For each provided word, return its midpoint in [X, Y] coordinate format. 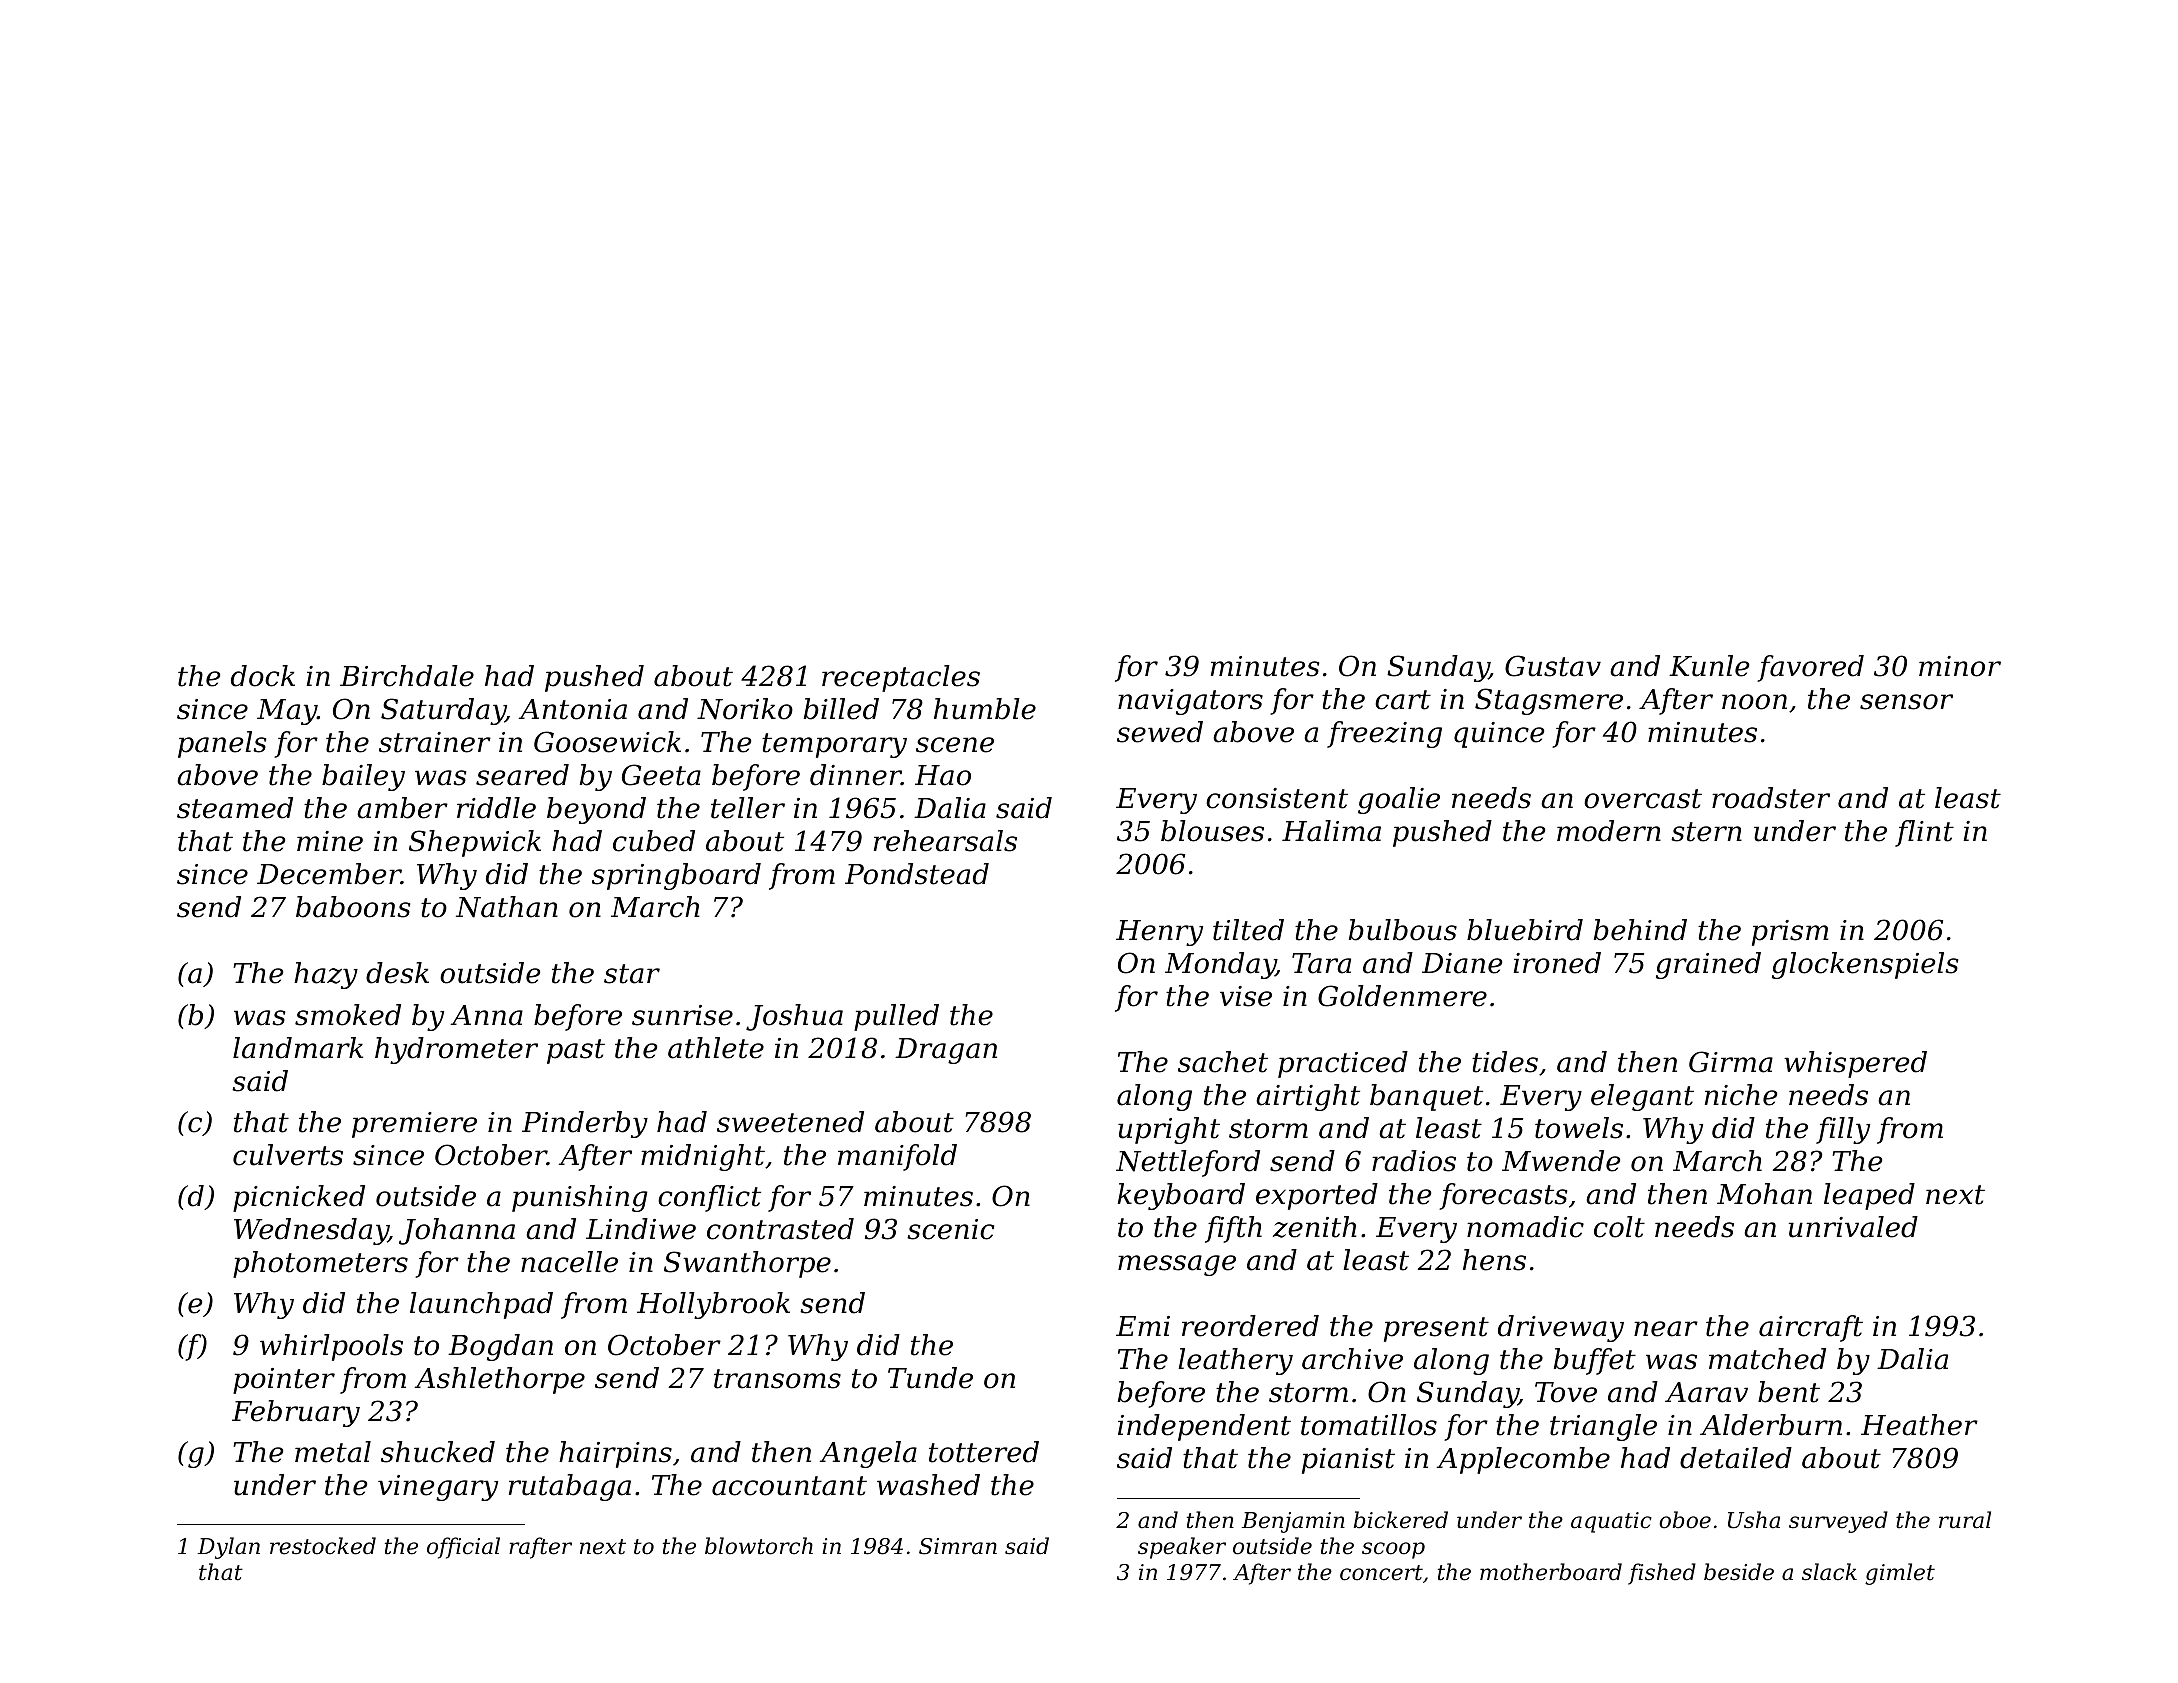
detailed [1736, 1458]
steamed [235, 808]
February [296, 1413]
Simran [958, 1546]
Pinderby [585, 1124]
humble [985, 709]
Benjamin [1293, 1522]
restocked [323, 1546]
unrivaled [1853, 1227]
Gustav [1553, 666]
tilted [1248, 930]
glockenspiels [1865, 965]
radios [1414, 1161]
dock [263, 676]
